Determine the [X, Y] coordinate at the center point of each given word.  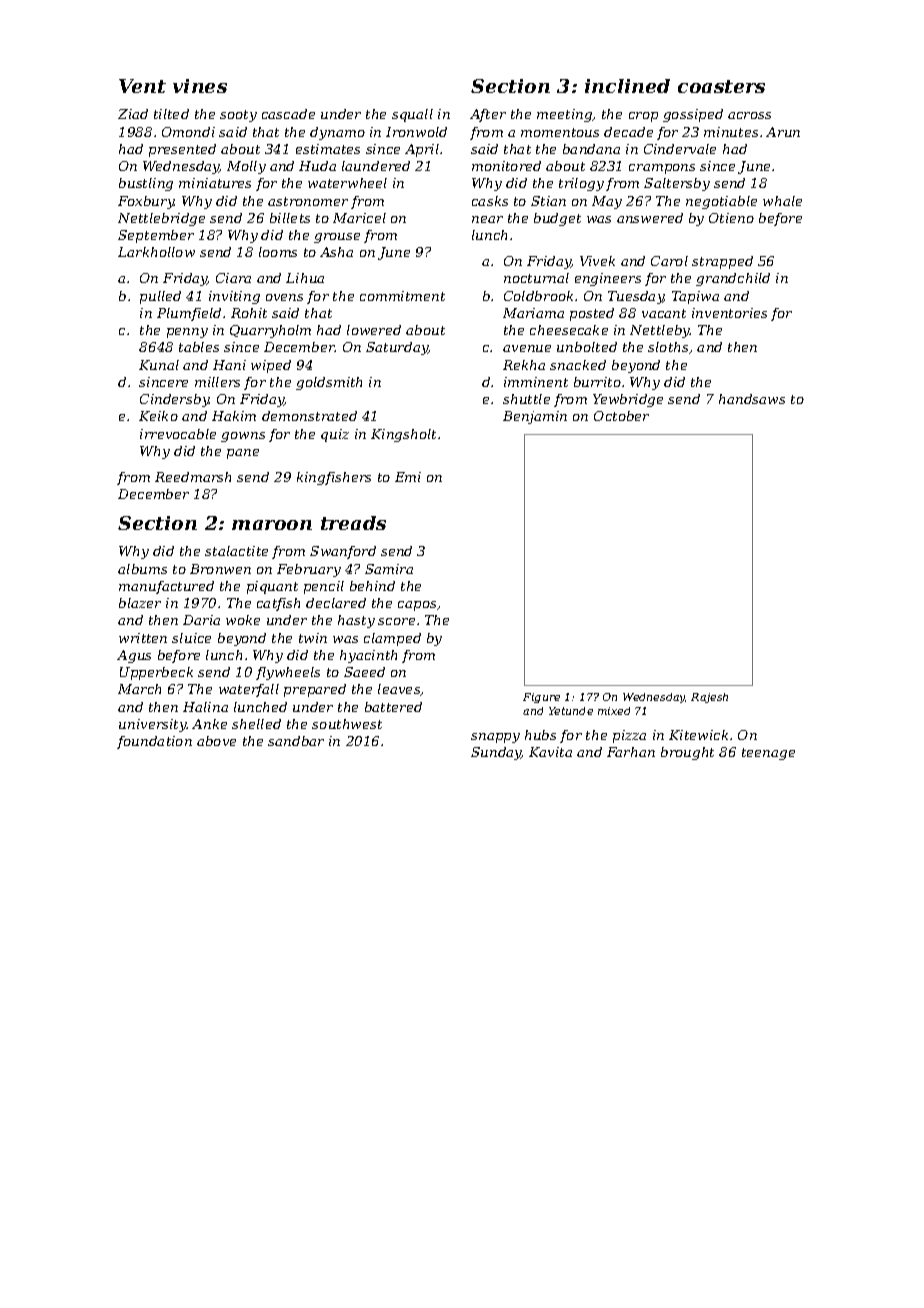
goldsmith [329, 383]
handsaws [752, 399]
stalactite [236, 551]
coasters [721, 86]
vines [200, 86]
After [488, 115]
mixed [614, 711]
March [139, 689]
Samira [389, 569]
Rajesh [709, 698]
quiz [335, 435]
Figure [541, 698]
